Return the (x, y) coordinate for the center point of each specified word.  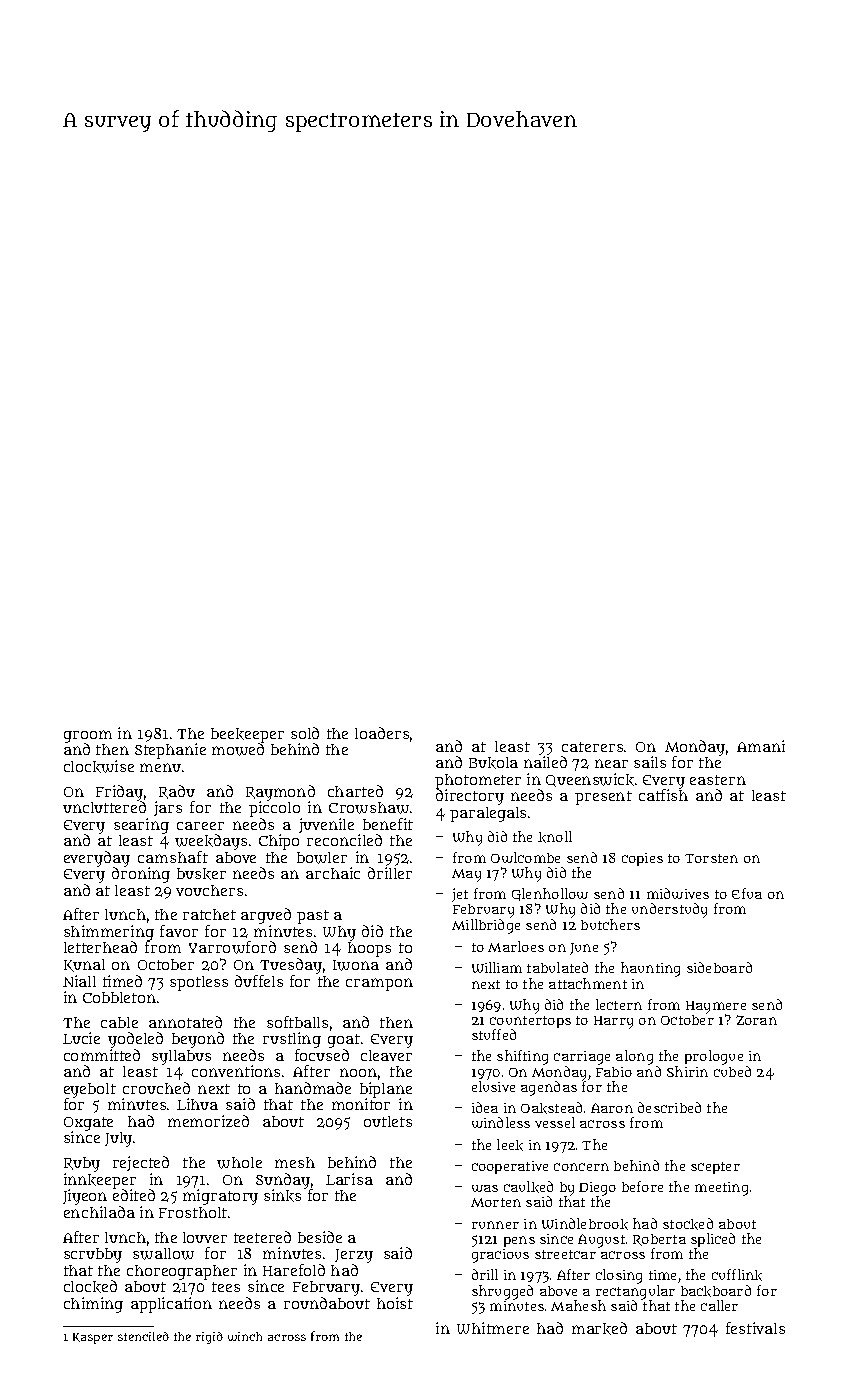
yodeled (135, 1040)
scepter (715, 1168)
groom (88, 736)
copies (642, 859)
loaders (382, 733)
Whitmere (493, 1328)
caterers (592, 747)
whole (239, 1163)
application (171, 1305)
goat (344, 1041)
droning (141, 875)
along (634, 1057)
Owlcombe (525, 857)
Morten (496, 1202)
